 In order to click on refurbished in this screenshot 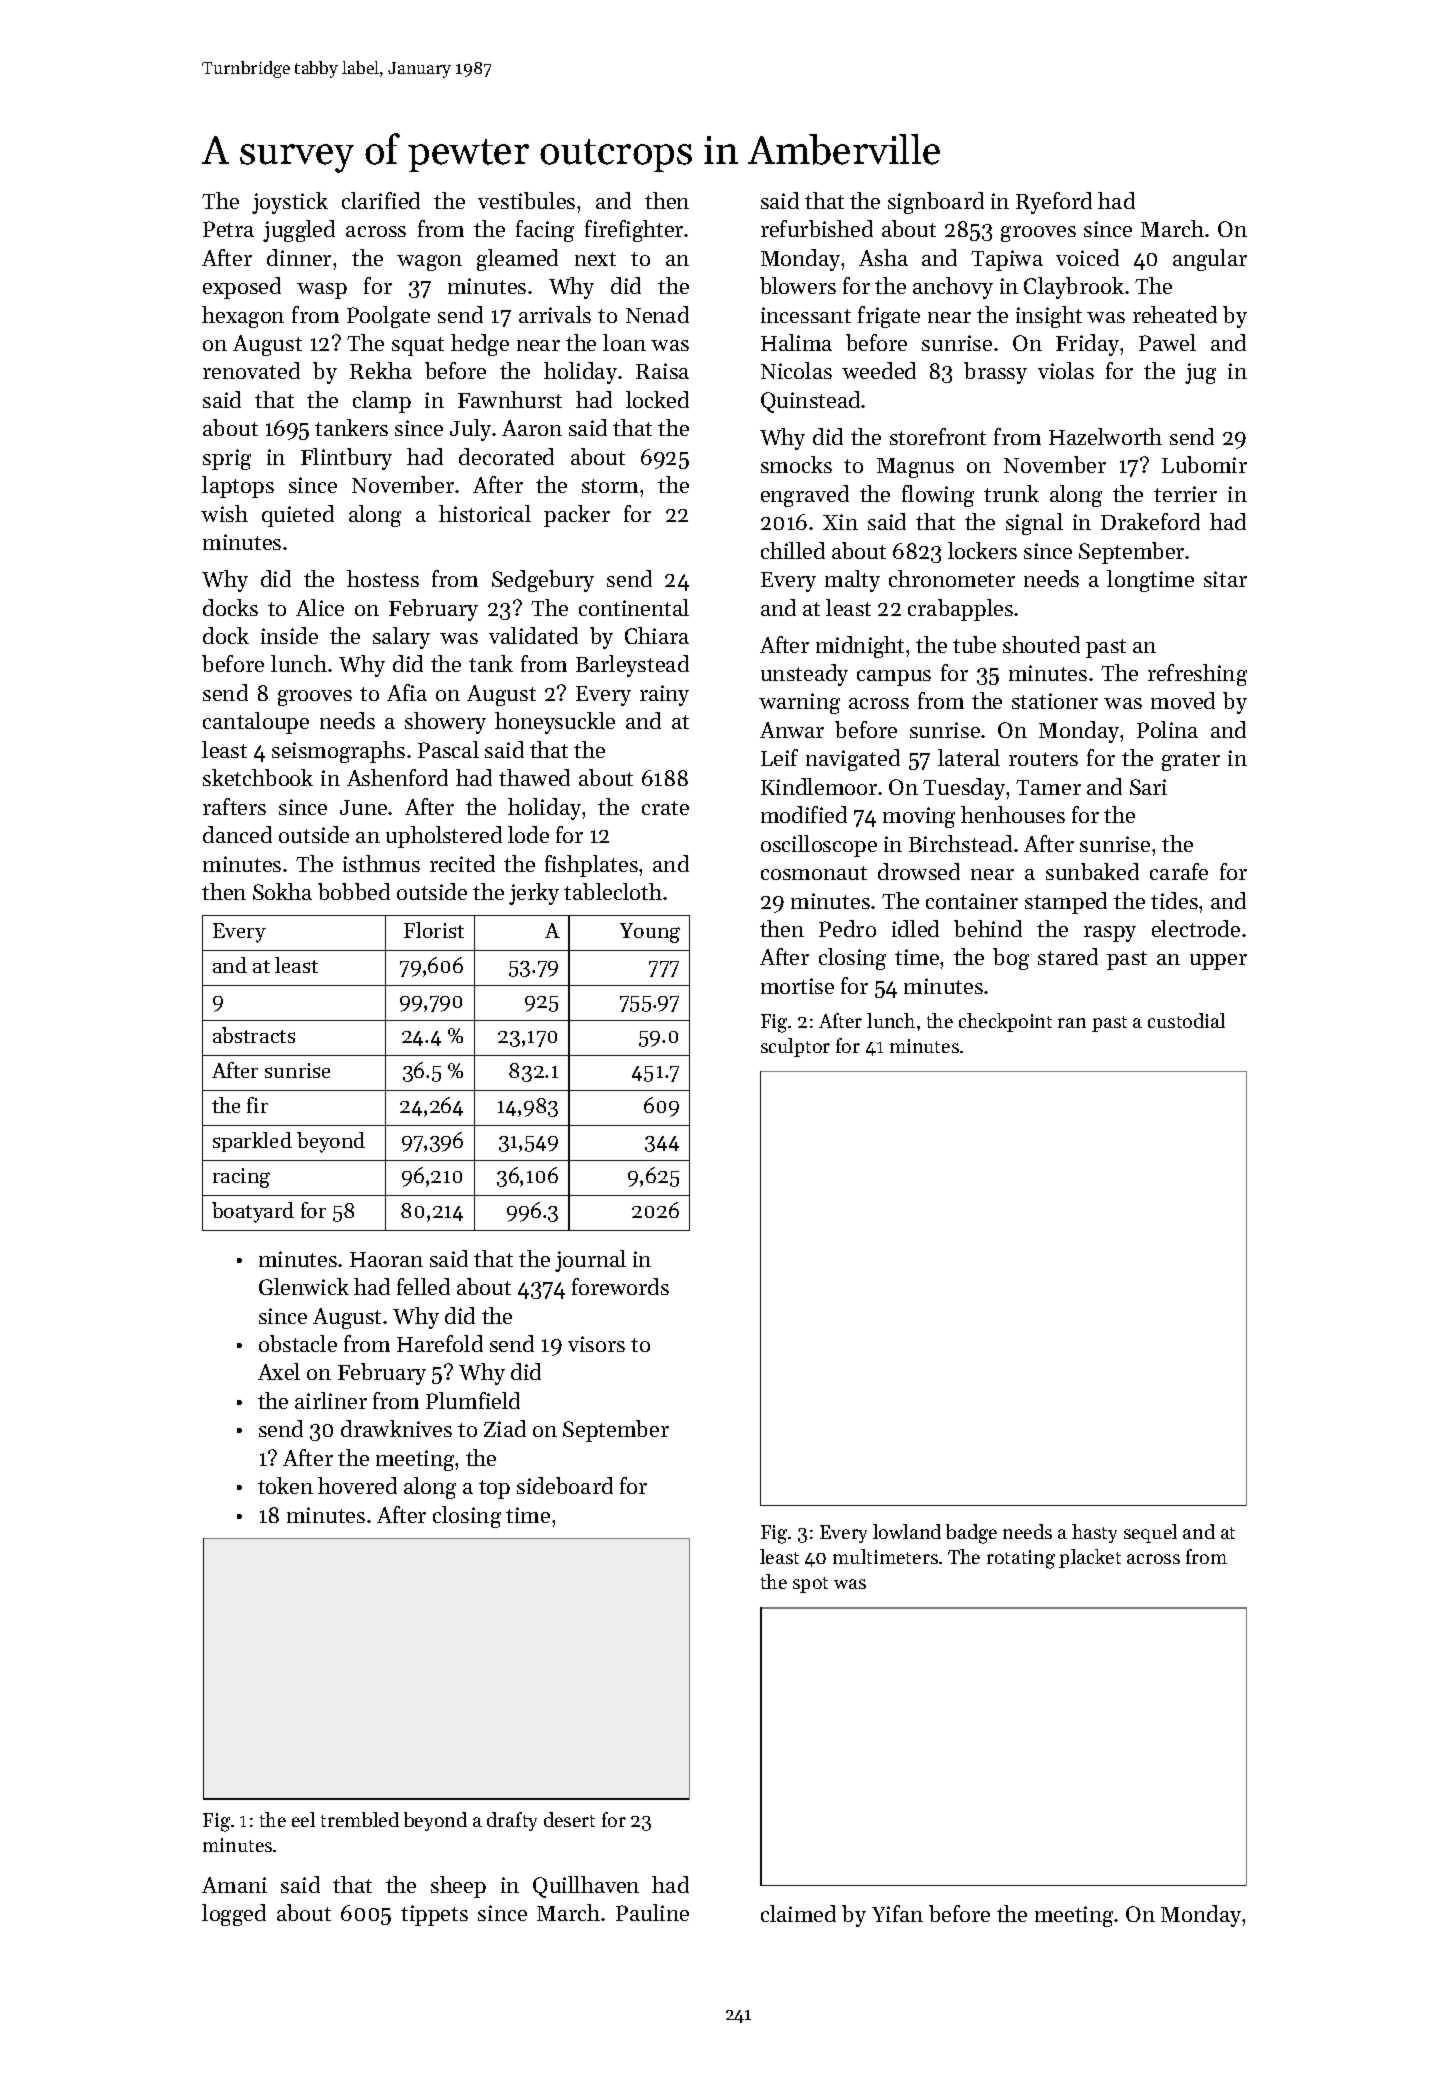, I will do `click(817, 228)`.
